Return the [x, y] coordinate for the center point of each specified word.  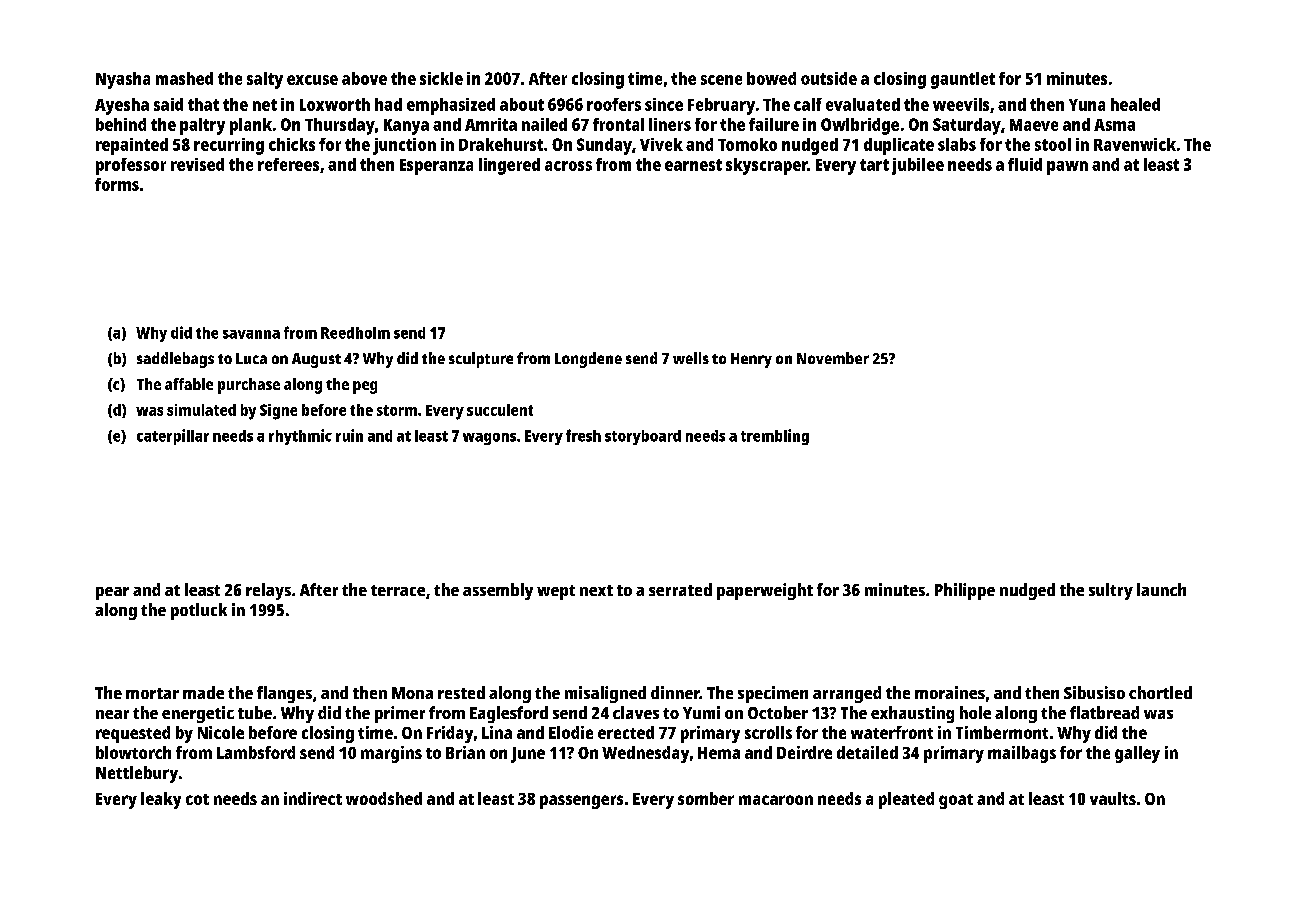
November [833, 358]
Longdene [588, 360]
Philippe [965, 591]
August [316, 360]
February [721, 106]
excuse [312, 80]
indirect [313, 798]
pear [112, 593]
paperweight [765, 591]
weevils [961, 104]
